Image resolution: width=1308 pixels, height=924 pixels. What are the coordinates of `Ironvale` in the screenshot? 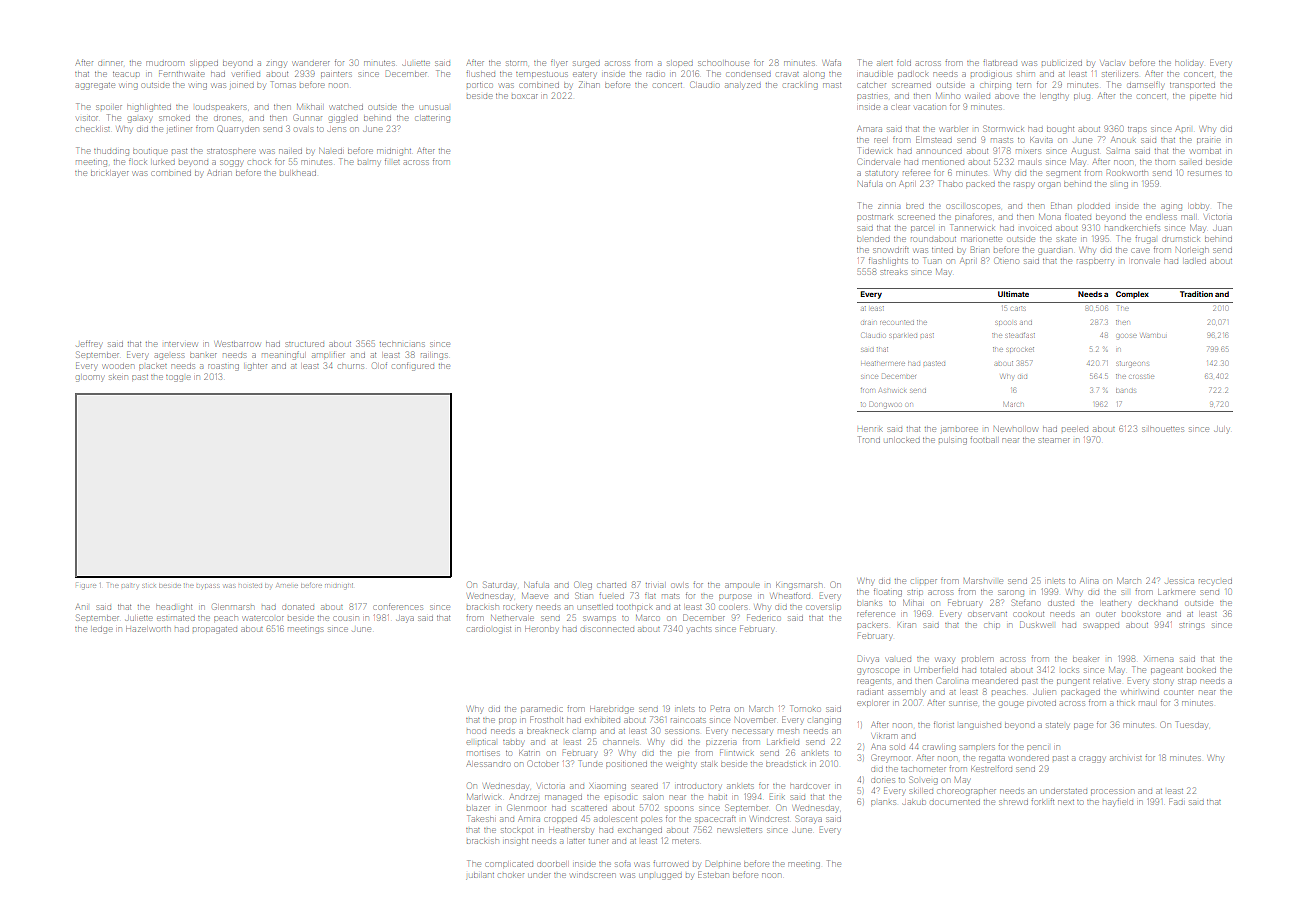 It's located at (1145, 261).
